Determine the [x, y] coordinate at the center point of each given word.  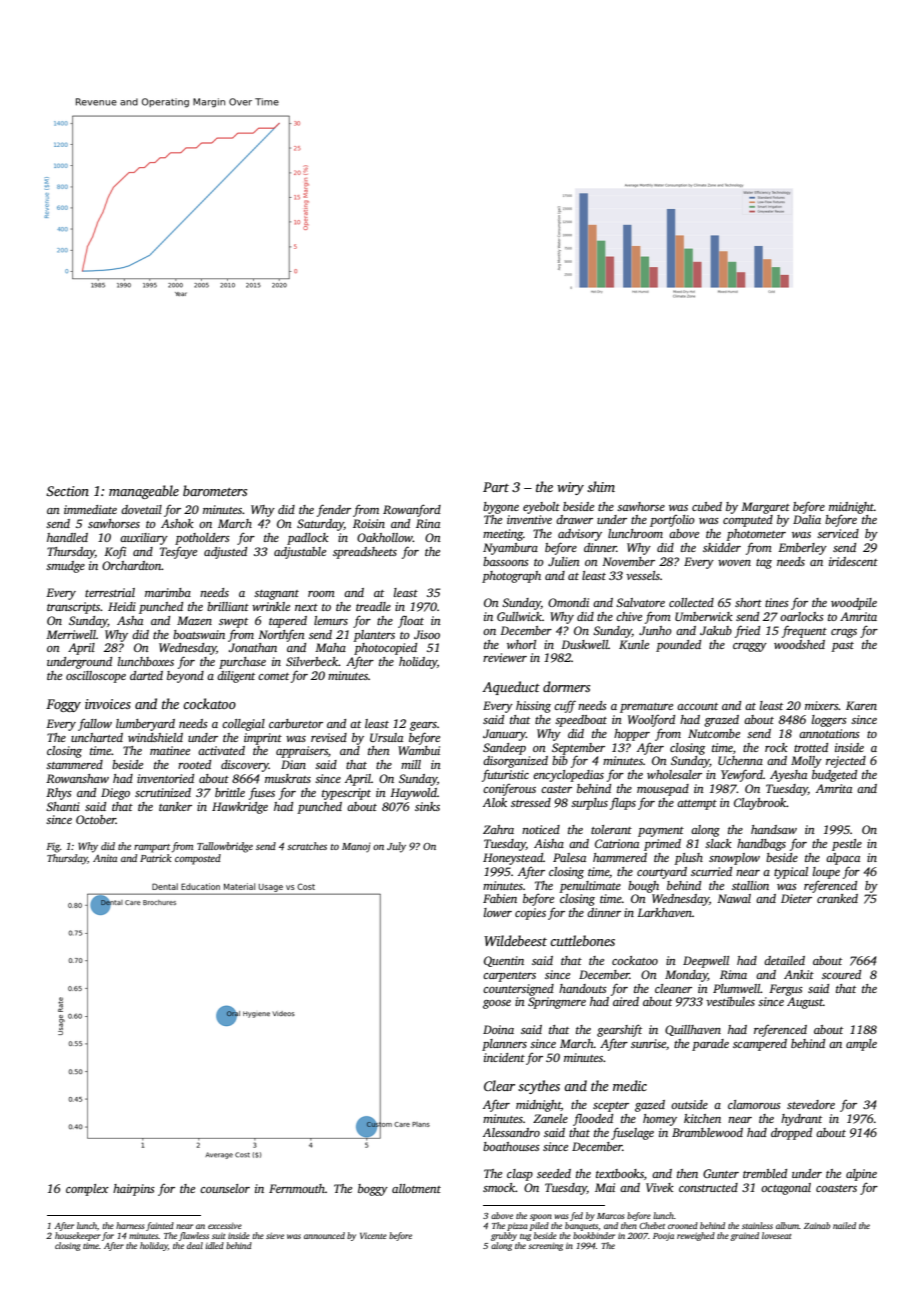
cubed [707, 506]
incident [504, 1057]
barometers [215, 490]
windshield [155, 737]
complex [87, 1190]
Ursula [386, 737]
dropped [791, 1134]
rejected [846, 762]
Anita [105, 858]
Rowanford [412, 510]
